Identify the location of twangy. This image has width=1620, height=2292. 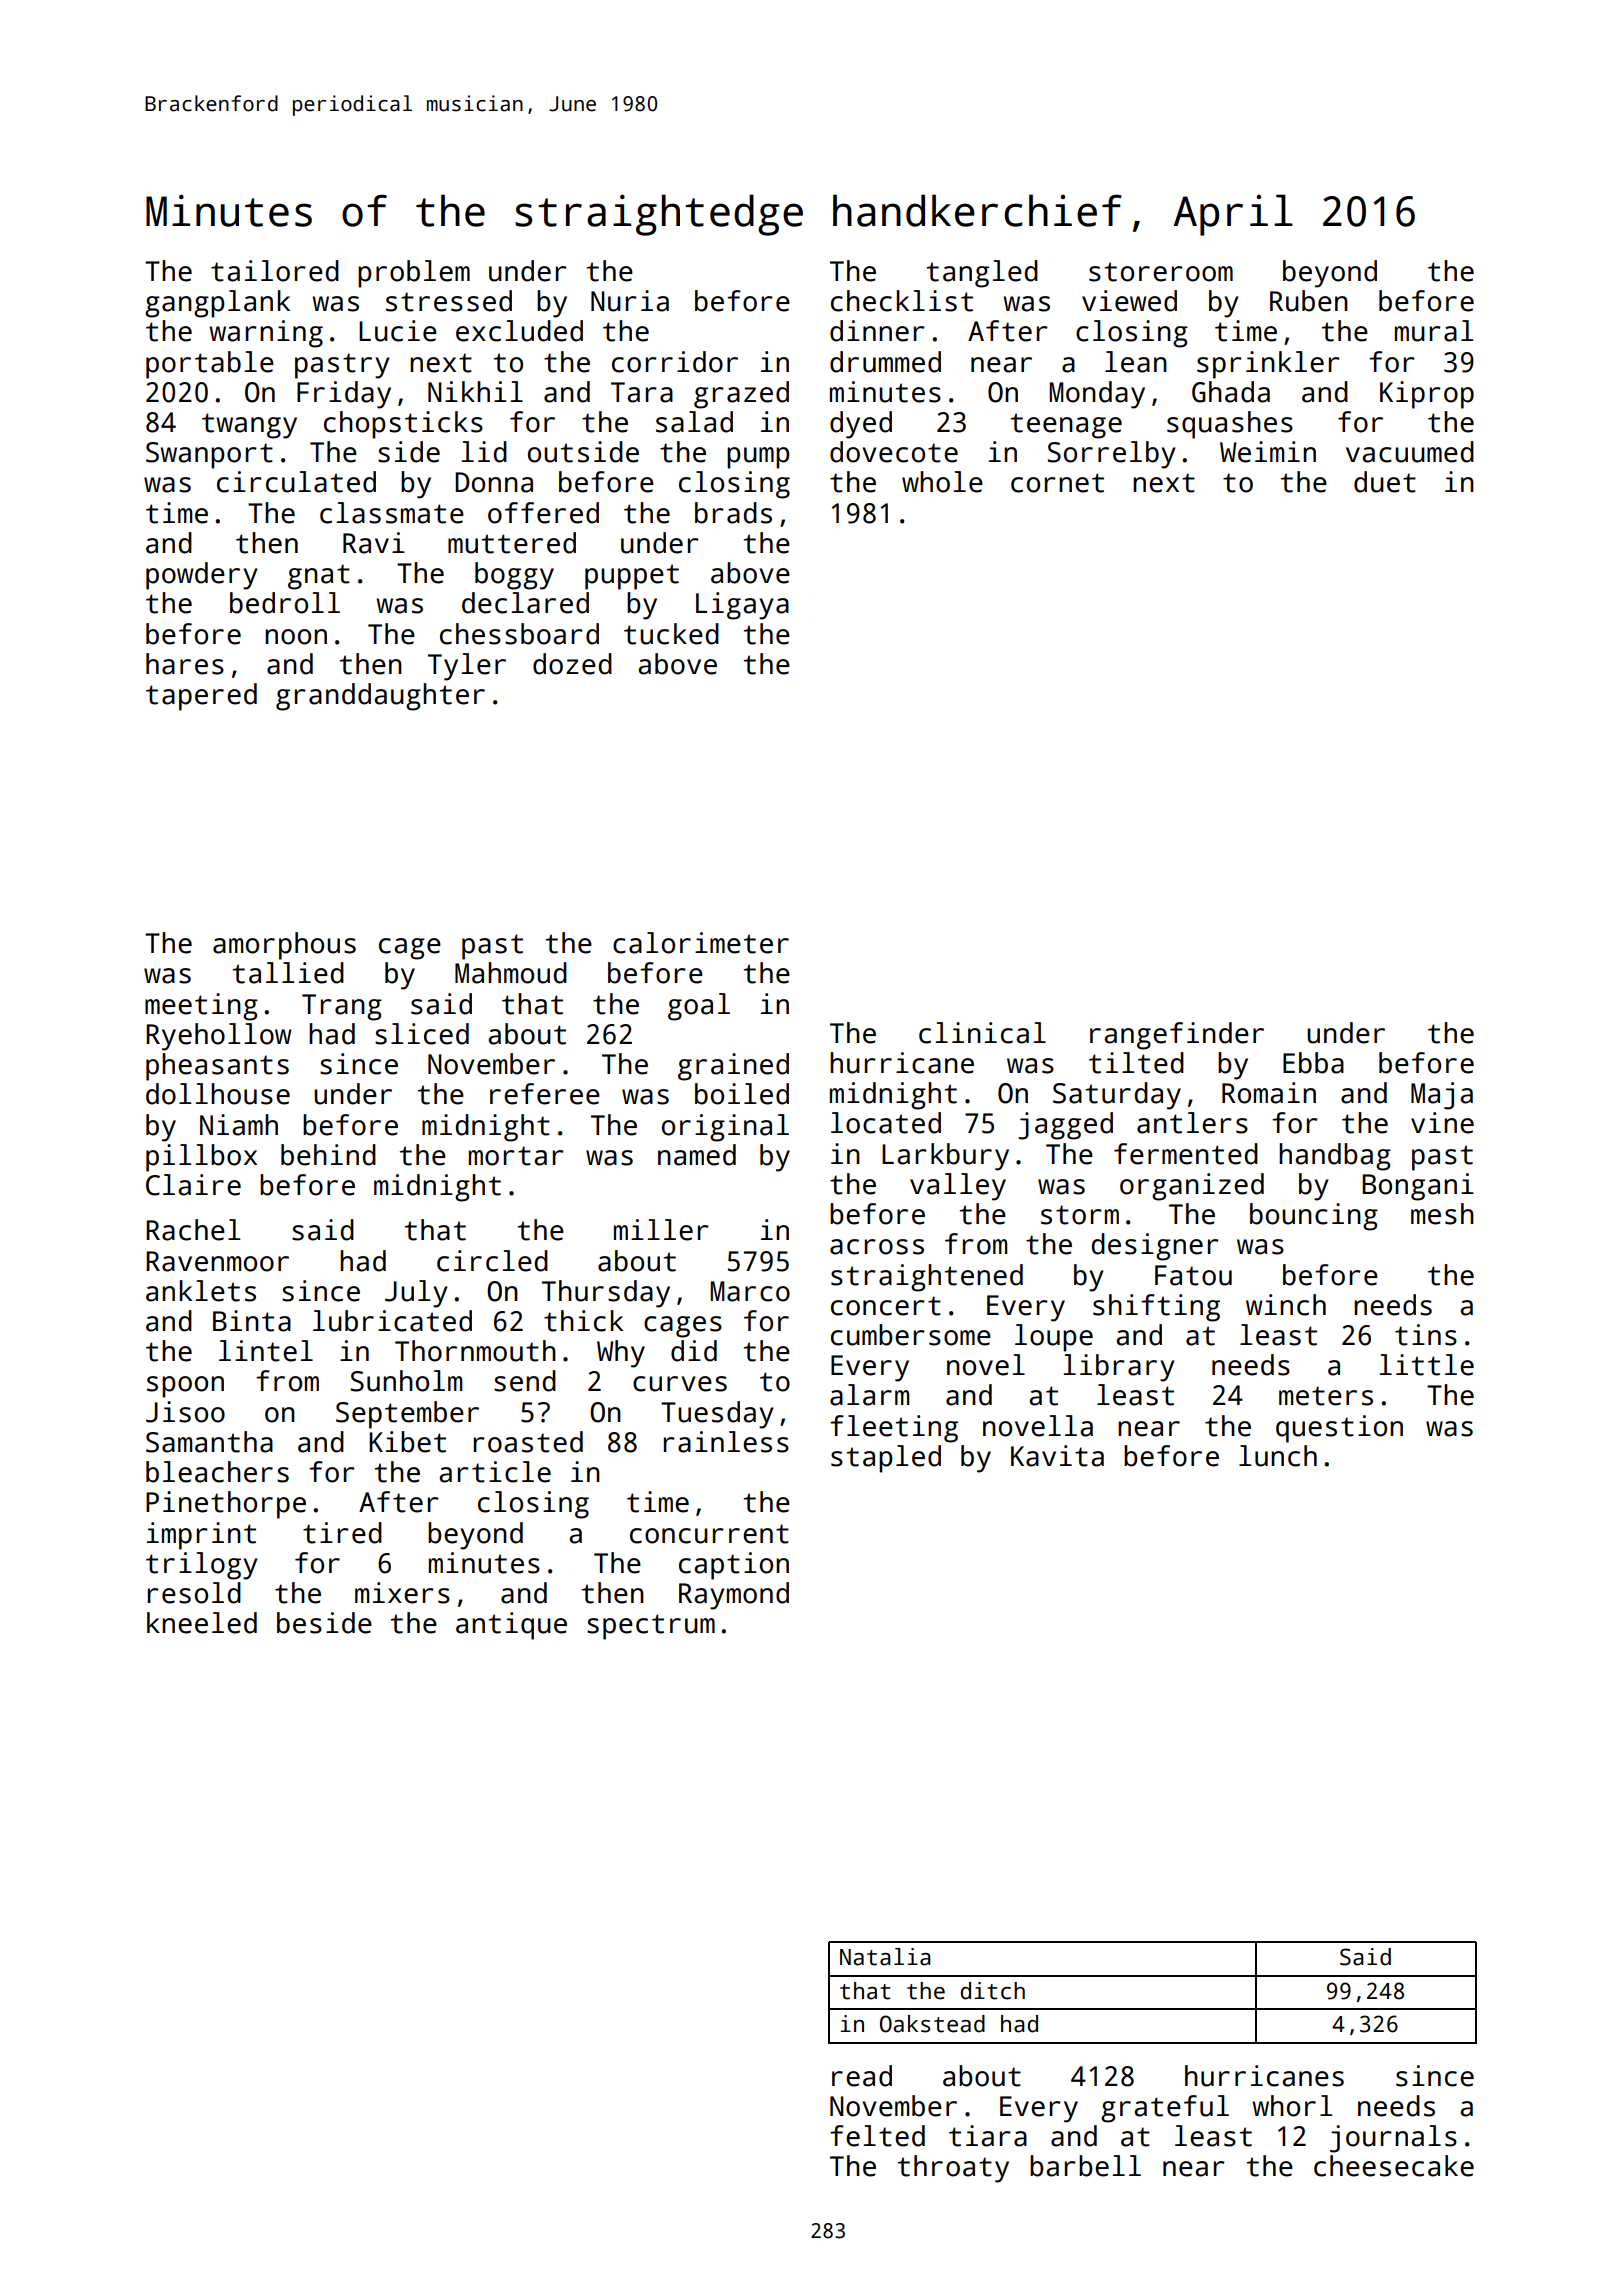
(249, 426).
